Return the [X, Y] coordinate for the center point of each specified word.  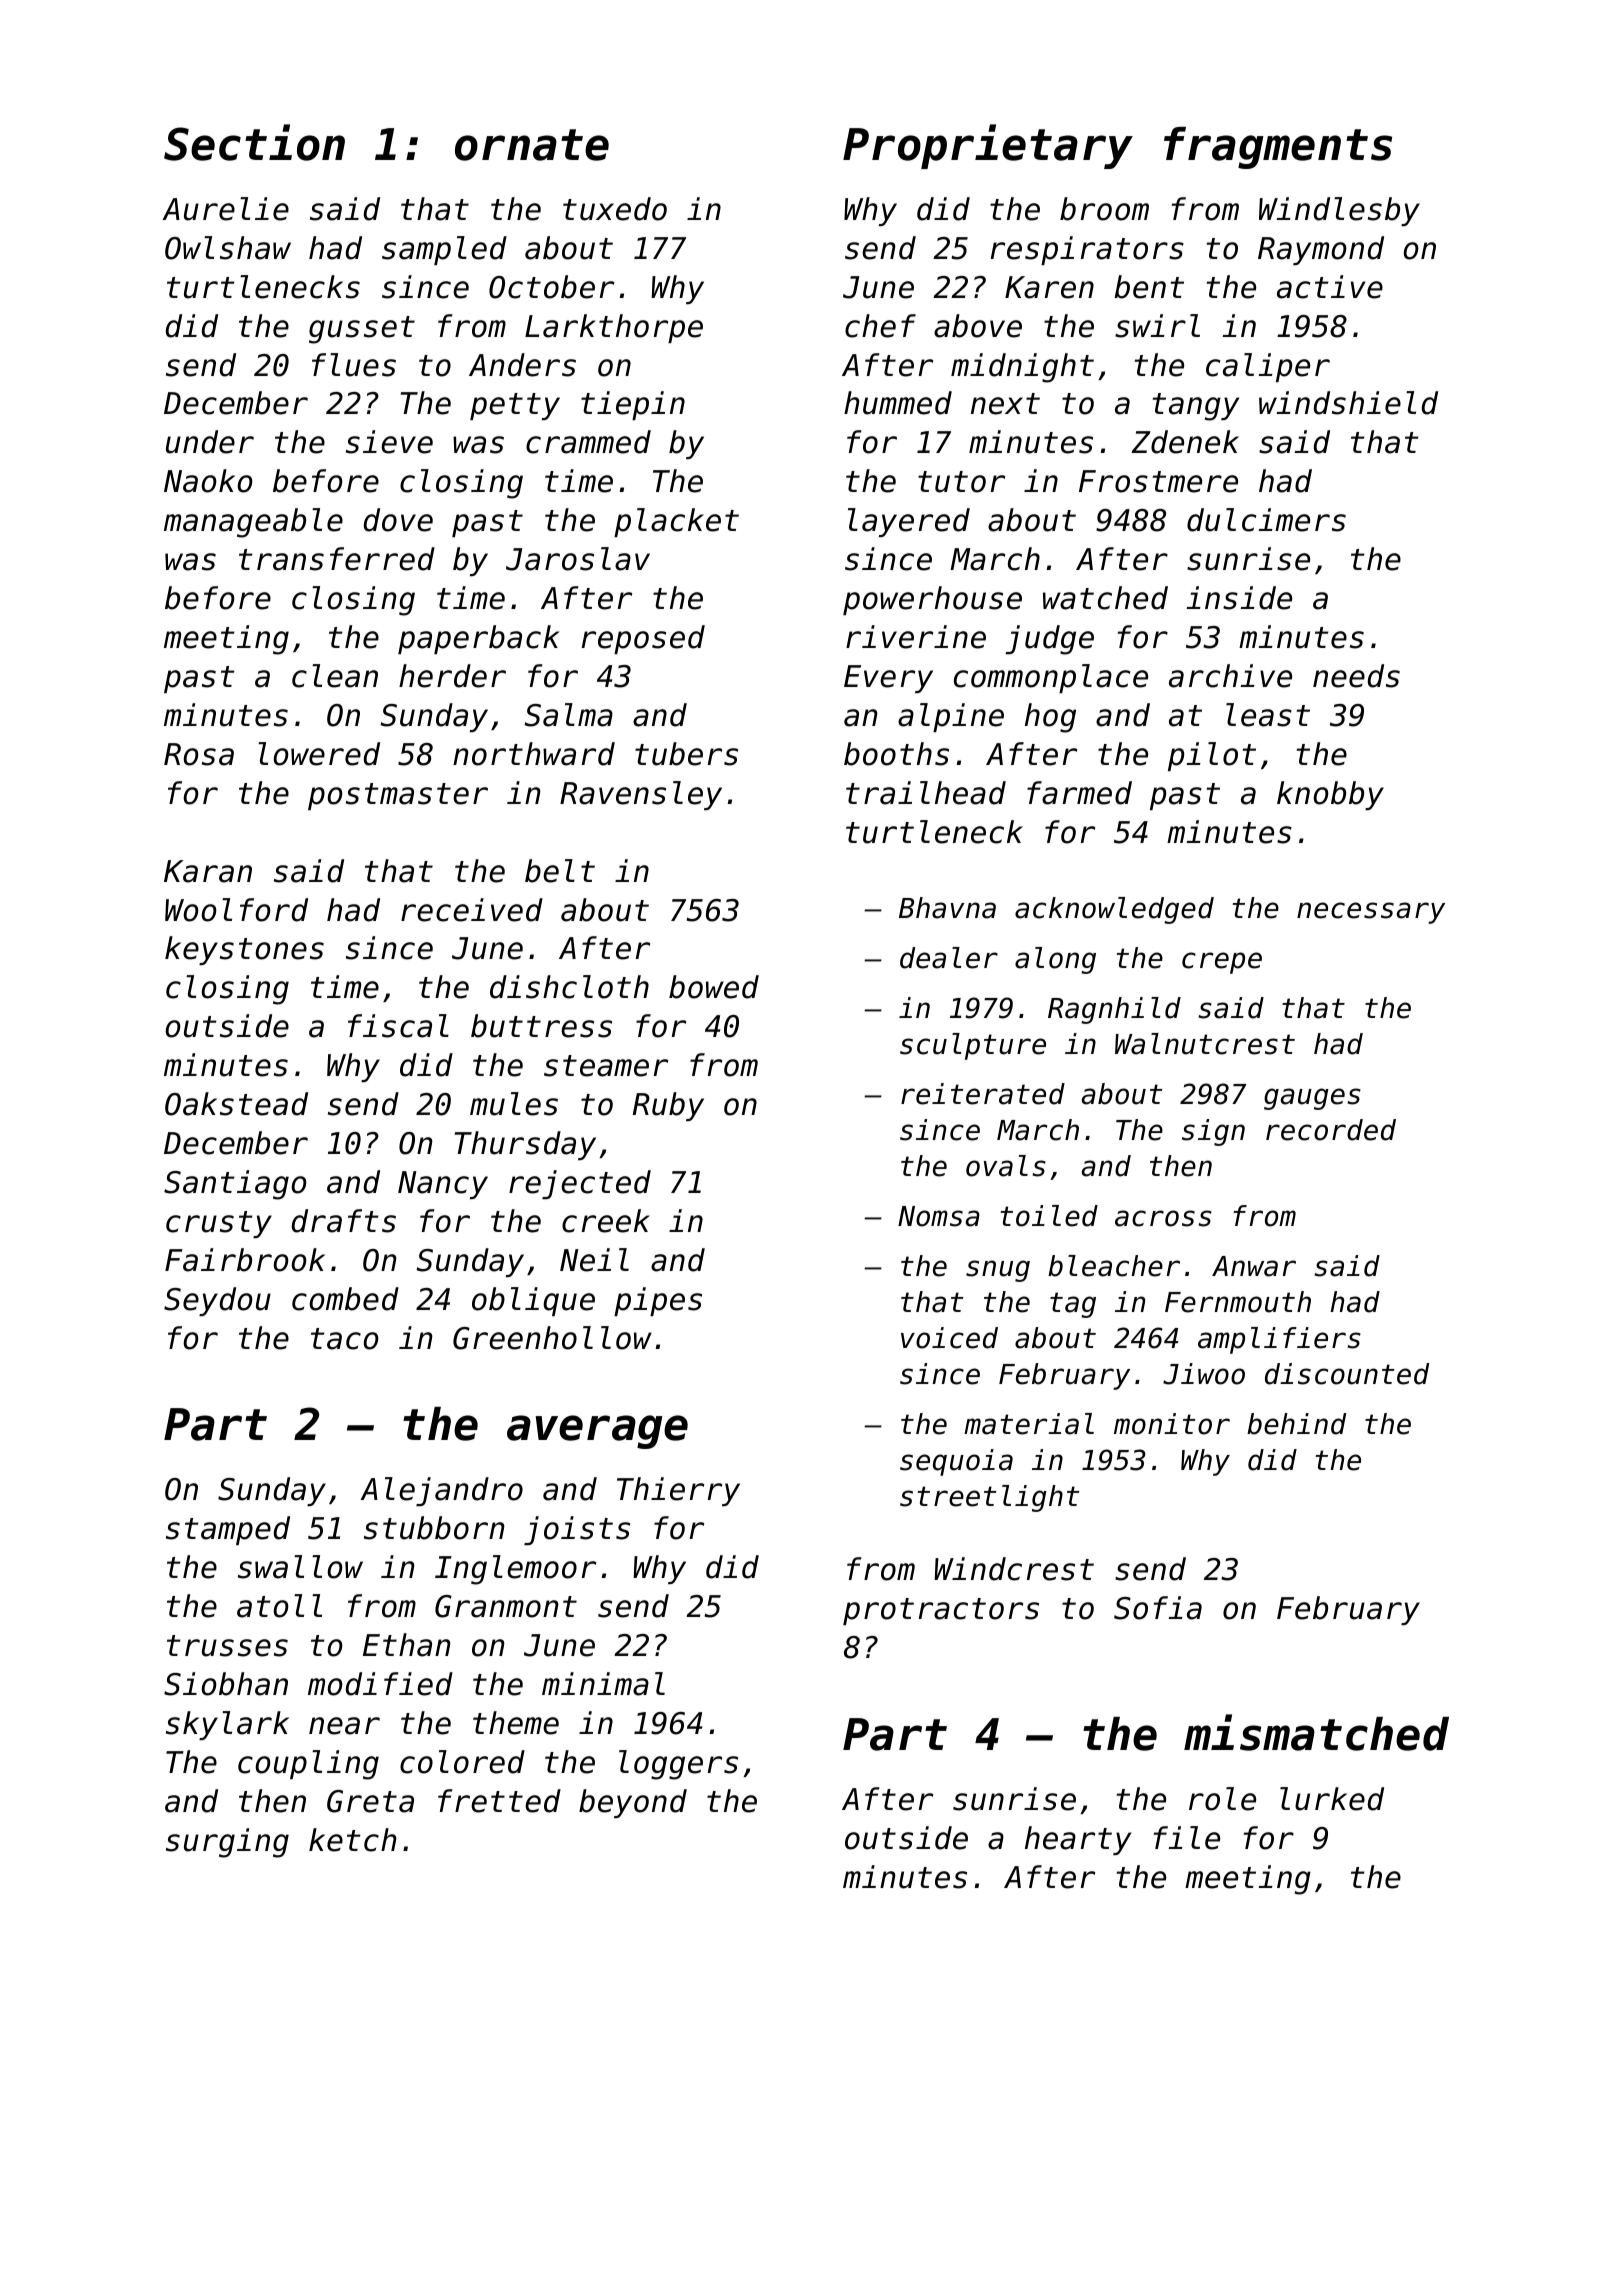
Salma [568, 715]
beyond [633, 1803]
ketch [353, 1840]
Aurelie [225, 209]
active [1330, 287]
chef [880, 326]
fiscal [398, 1026]
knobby [1330, 795]
